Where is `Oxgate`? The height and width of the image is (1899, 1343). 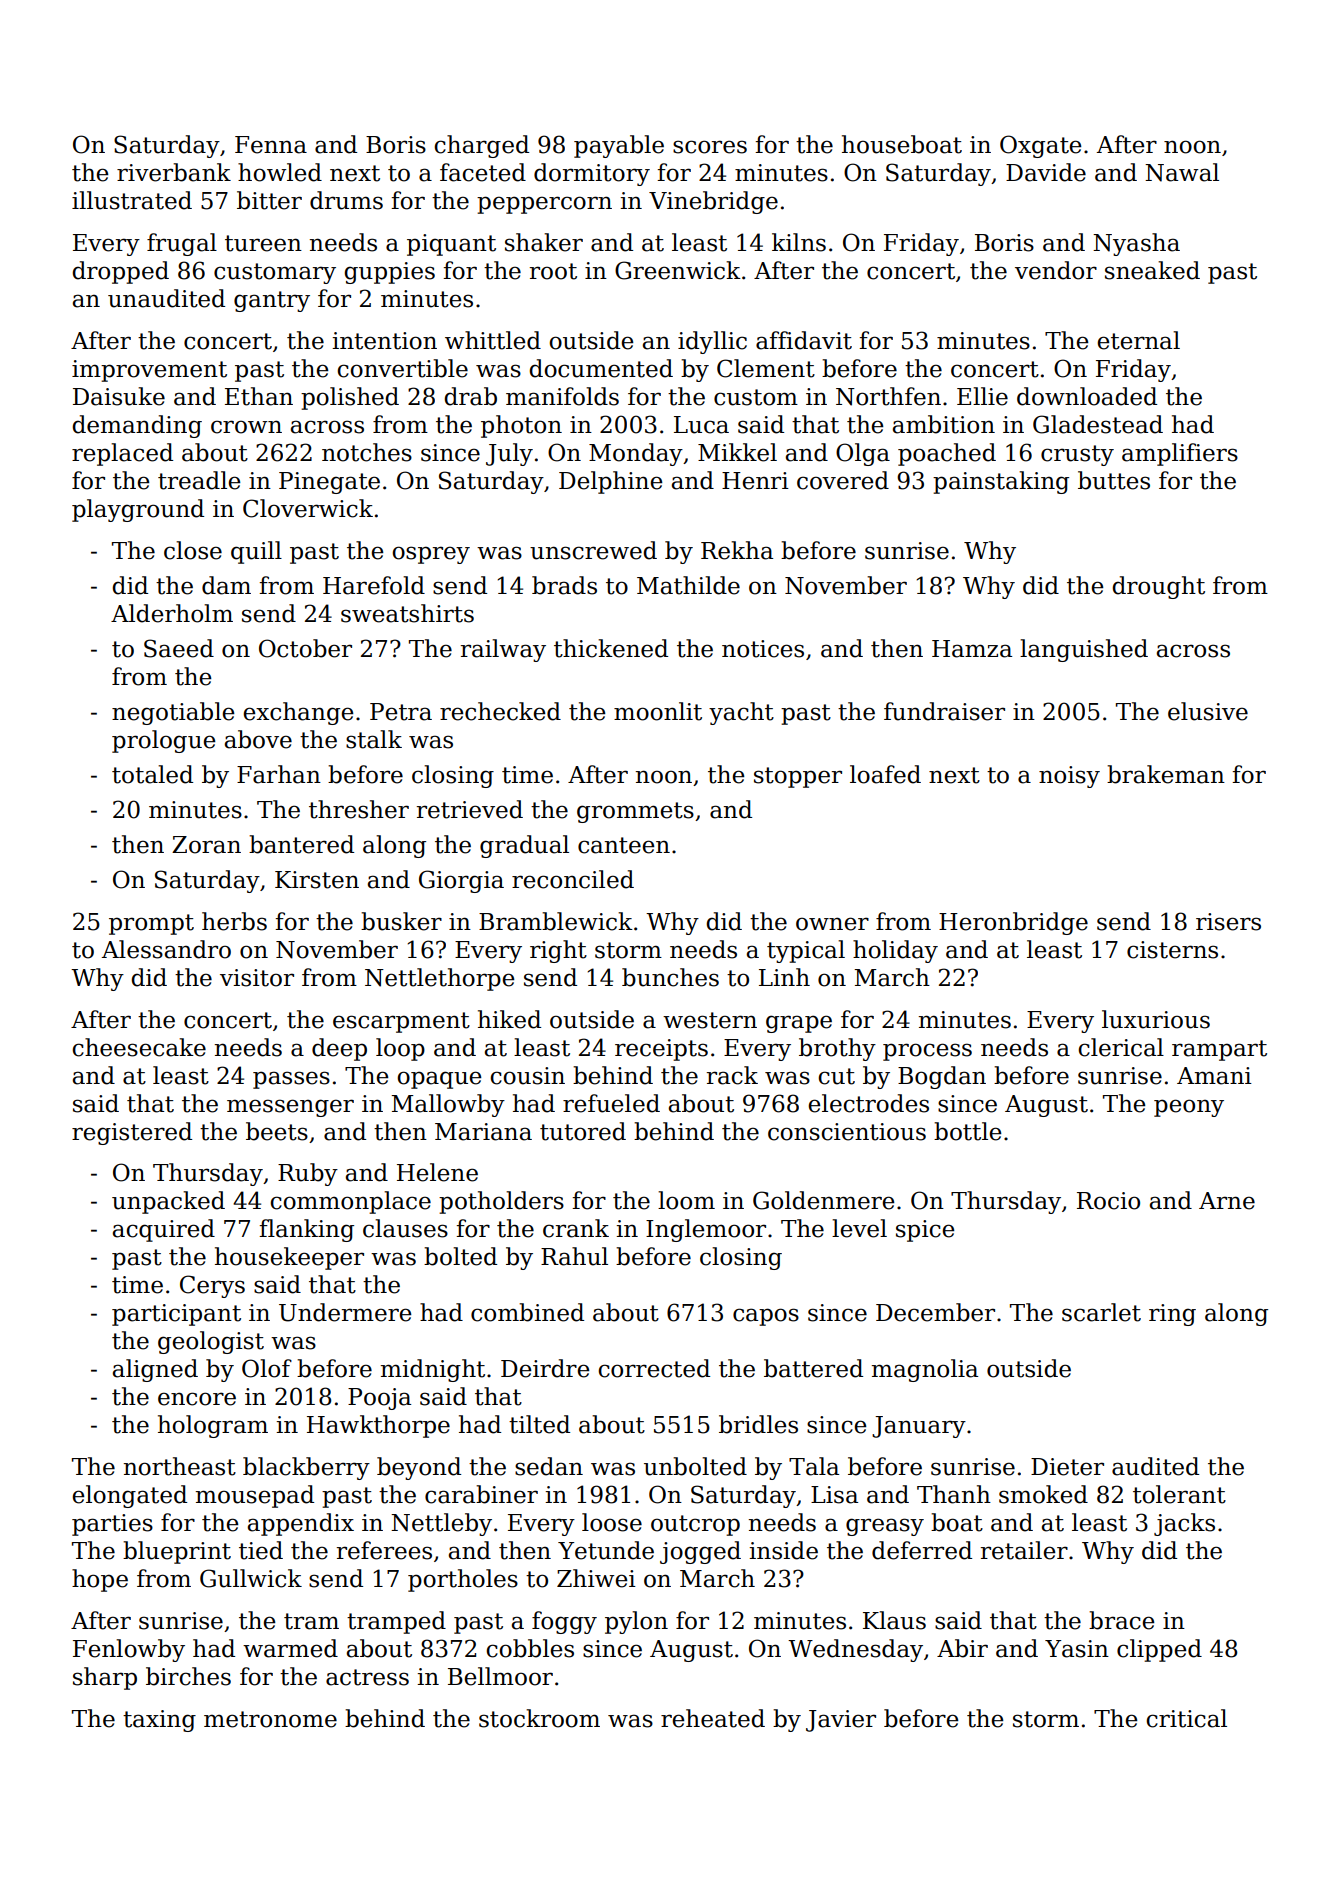 Oxgate is located at coordinates (1040, 146).
